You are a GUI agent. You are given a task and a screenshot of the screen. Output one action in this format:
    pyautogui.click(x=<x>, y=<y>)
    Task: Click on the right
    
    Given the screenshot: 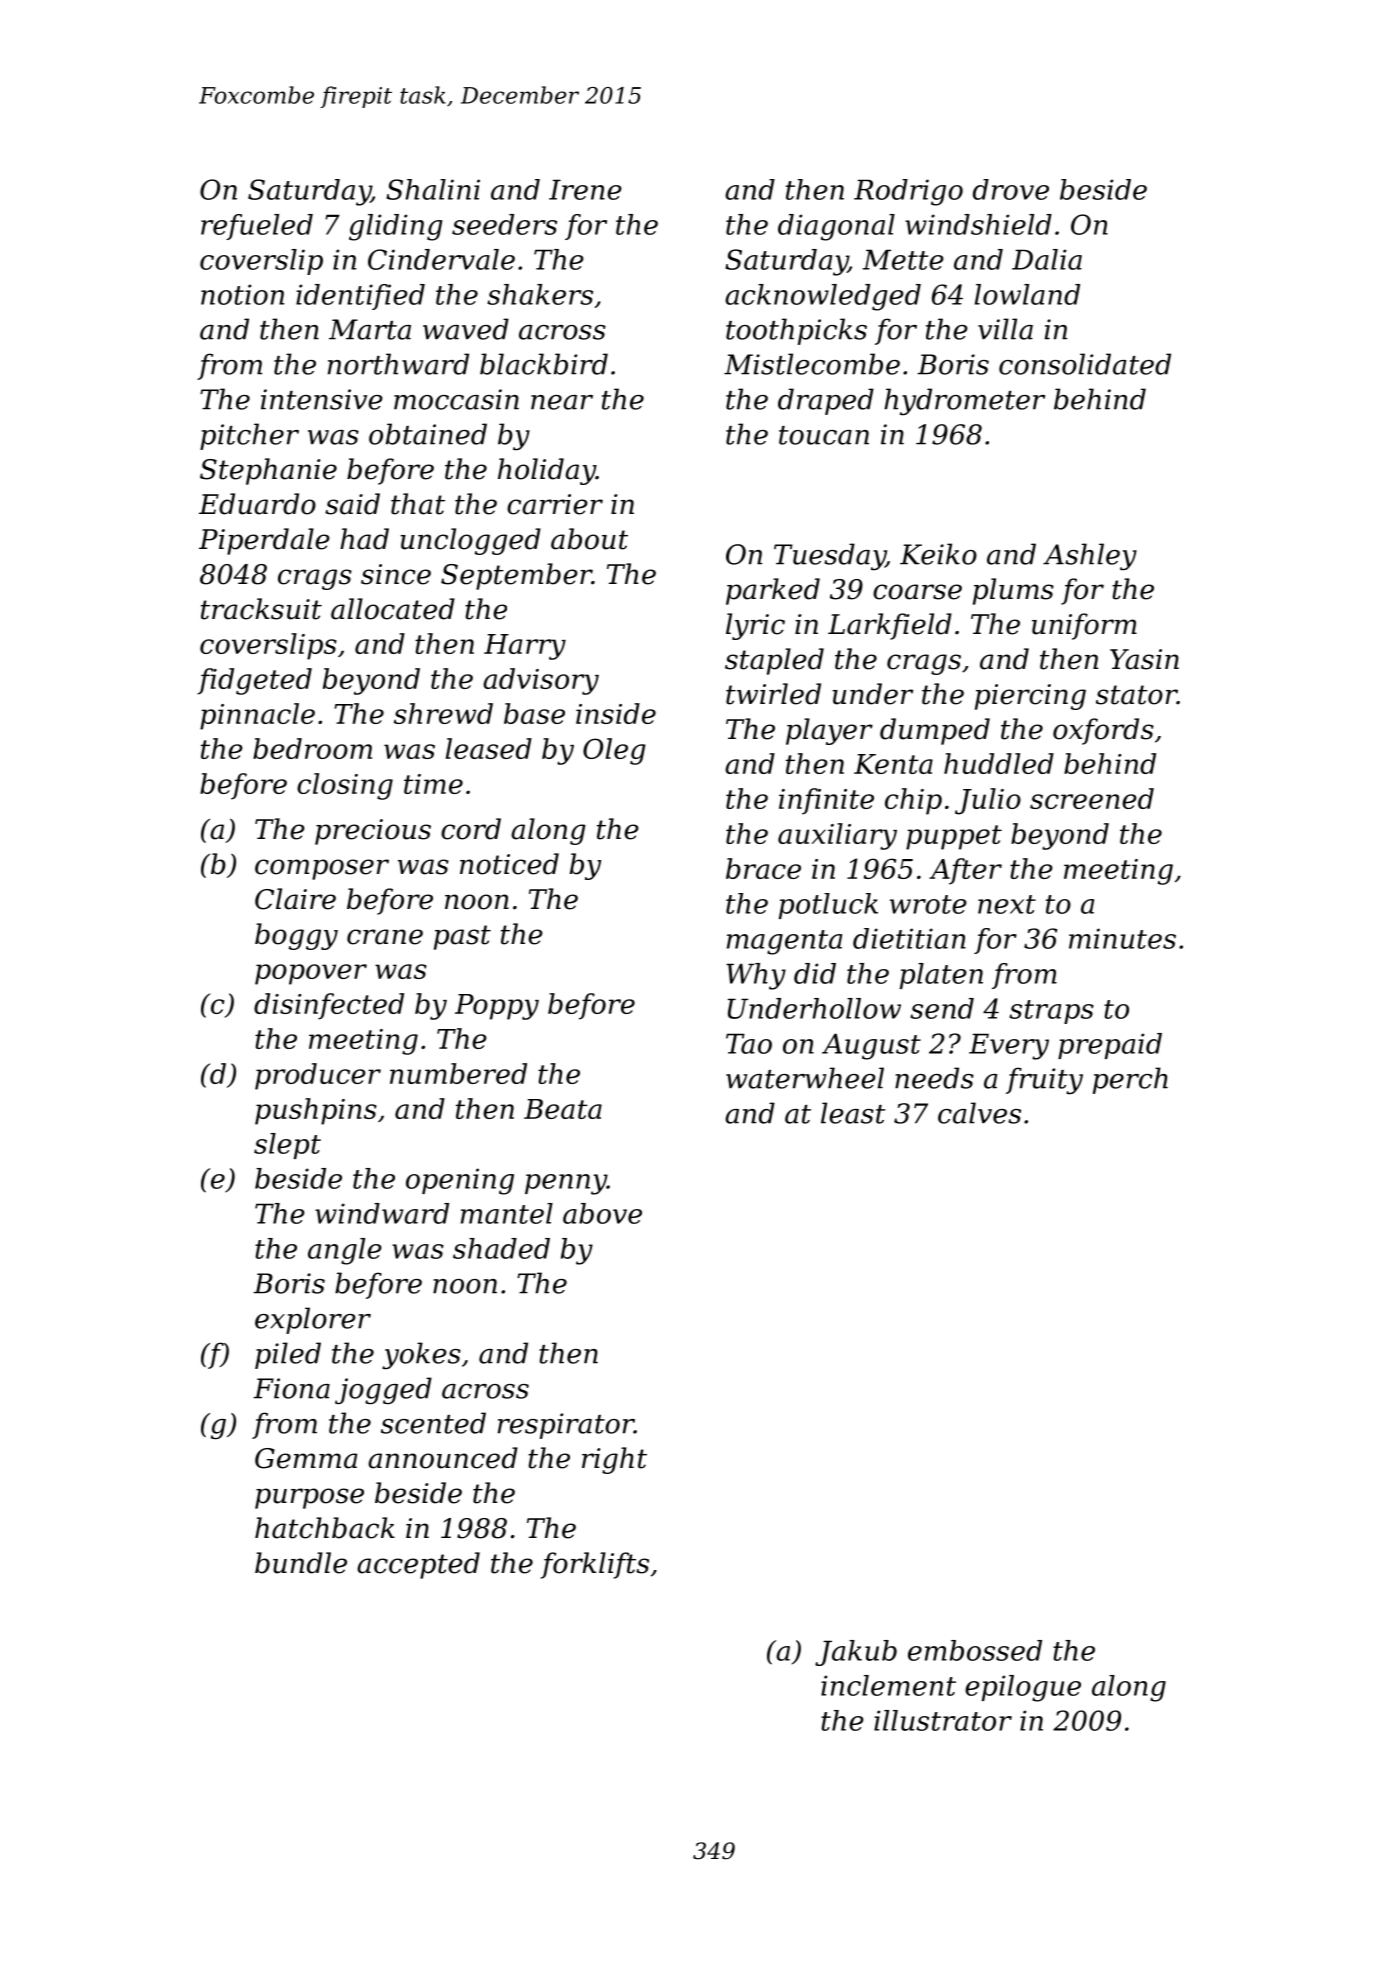 What is the action you would take?
    pyautogui.click(x=614, y=1460)
